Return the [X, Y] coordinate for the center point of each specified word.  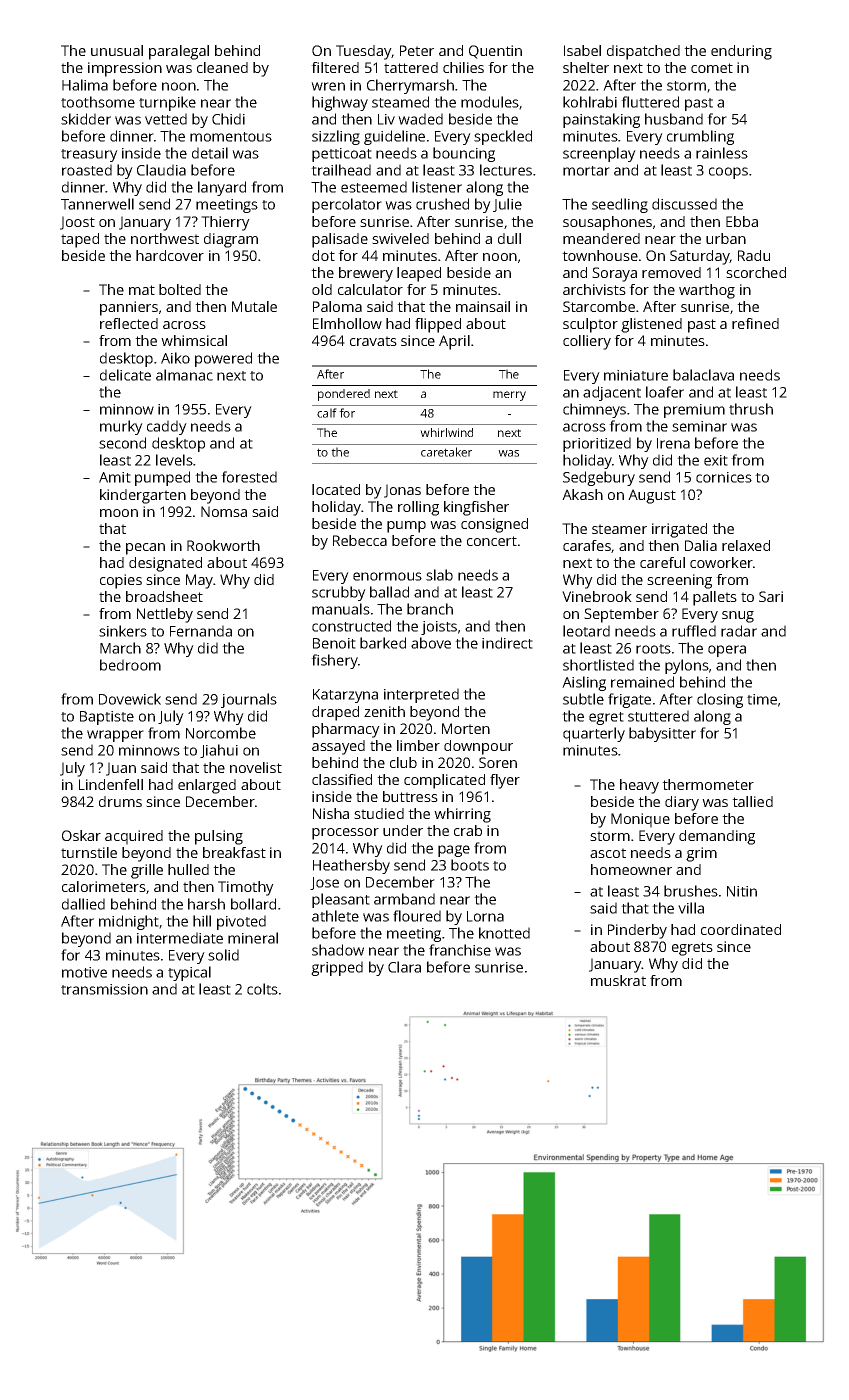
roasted [87, 170]
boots [470, 865]
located [336, 489]
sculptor [590, 325]
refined [755, 323]
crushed [442, 204]
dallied [83, 904]
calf [327, 413]
